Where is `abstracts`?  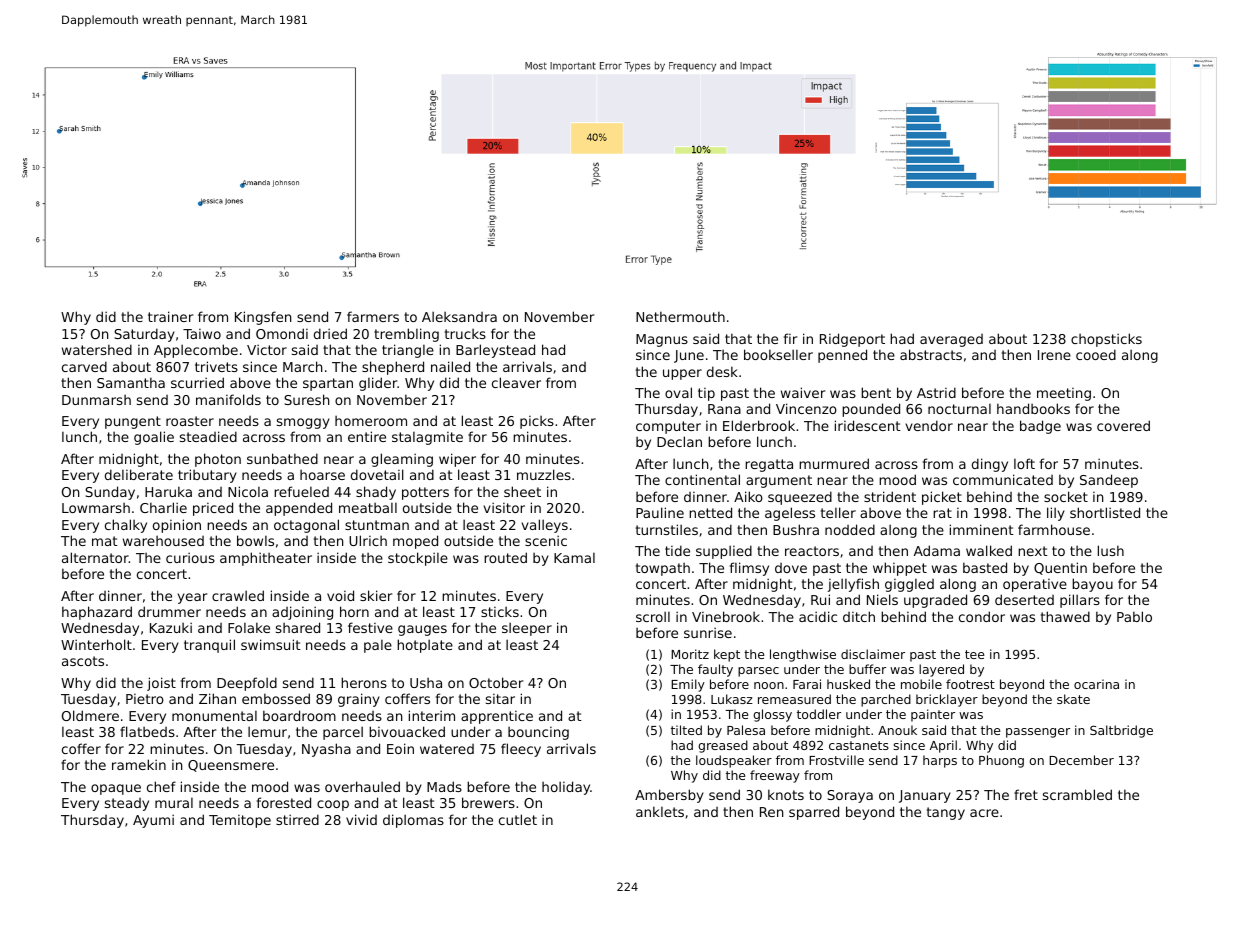
abstracts is located at coordinates (931, 354).
